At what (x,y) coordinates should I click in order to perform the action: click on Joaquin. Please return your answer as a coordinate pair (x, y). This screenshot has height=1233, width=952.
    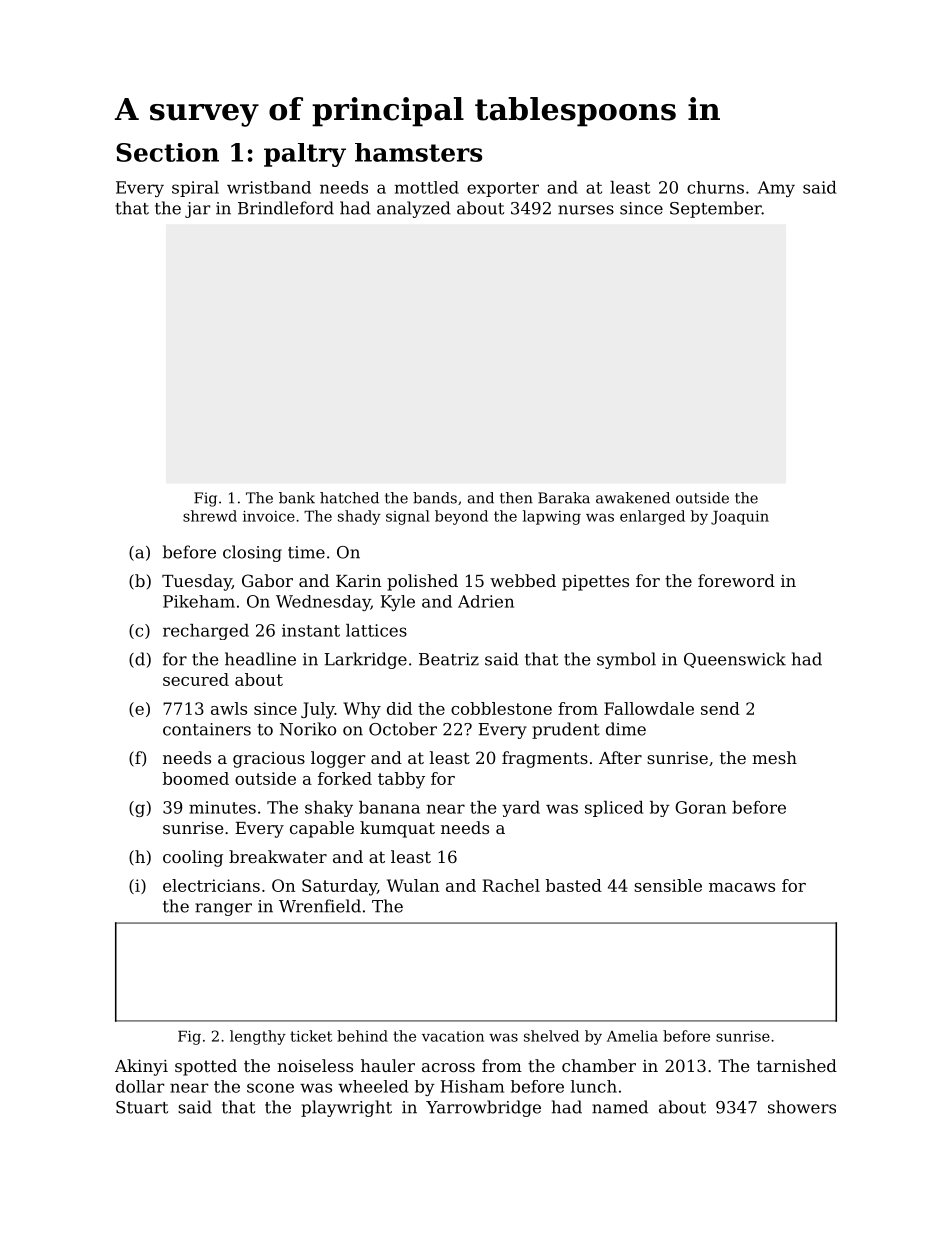
    Looking at the image, I should click on (740, 518).
